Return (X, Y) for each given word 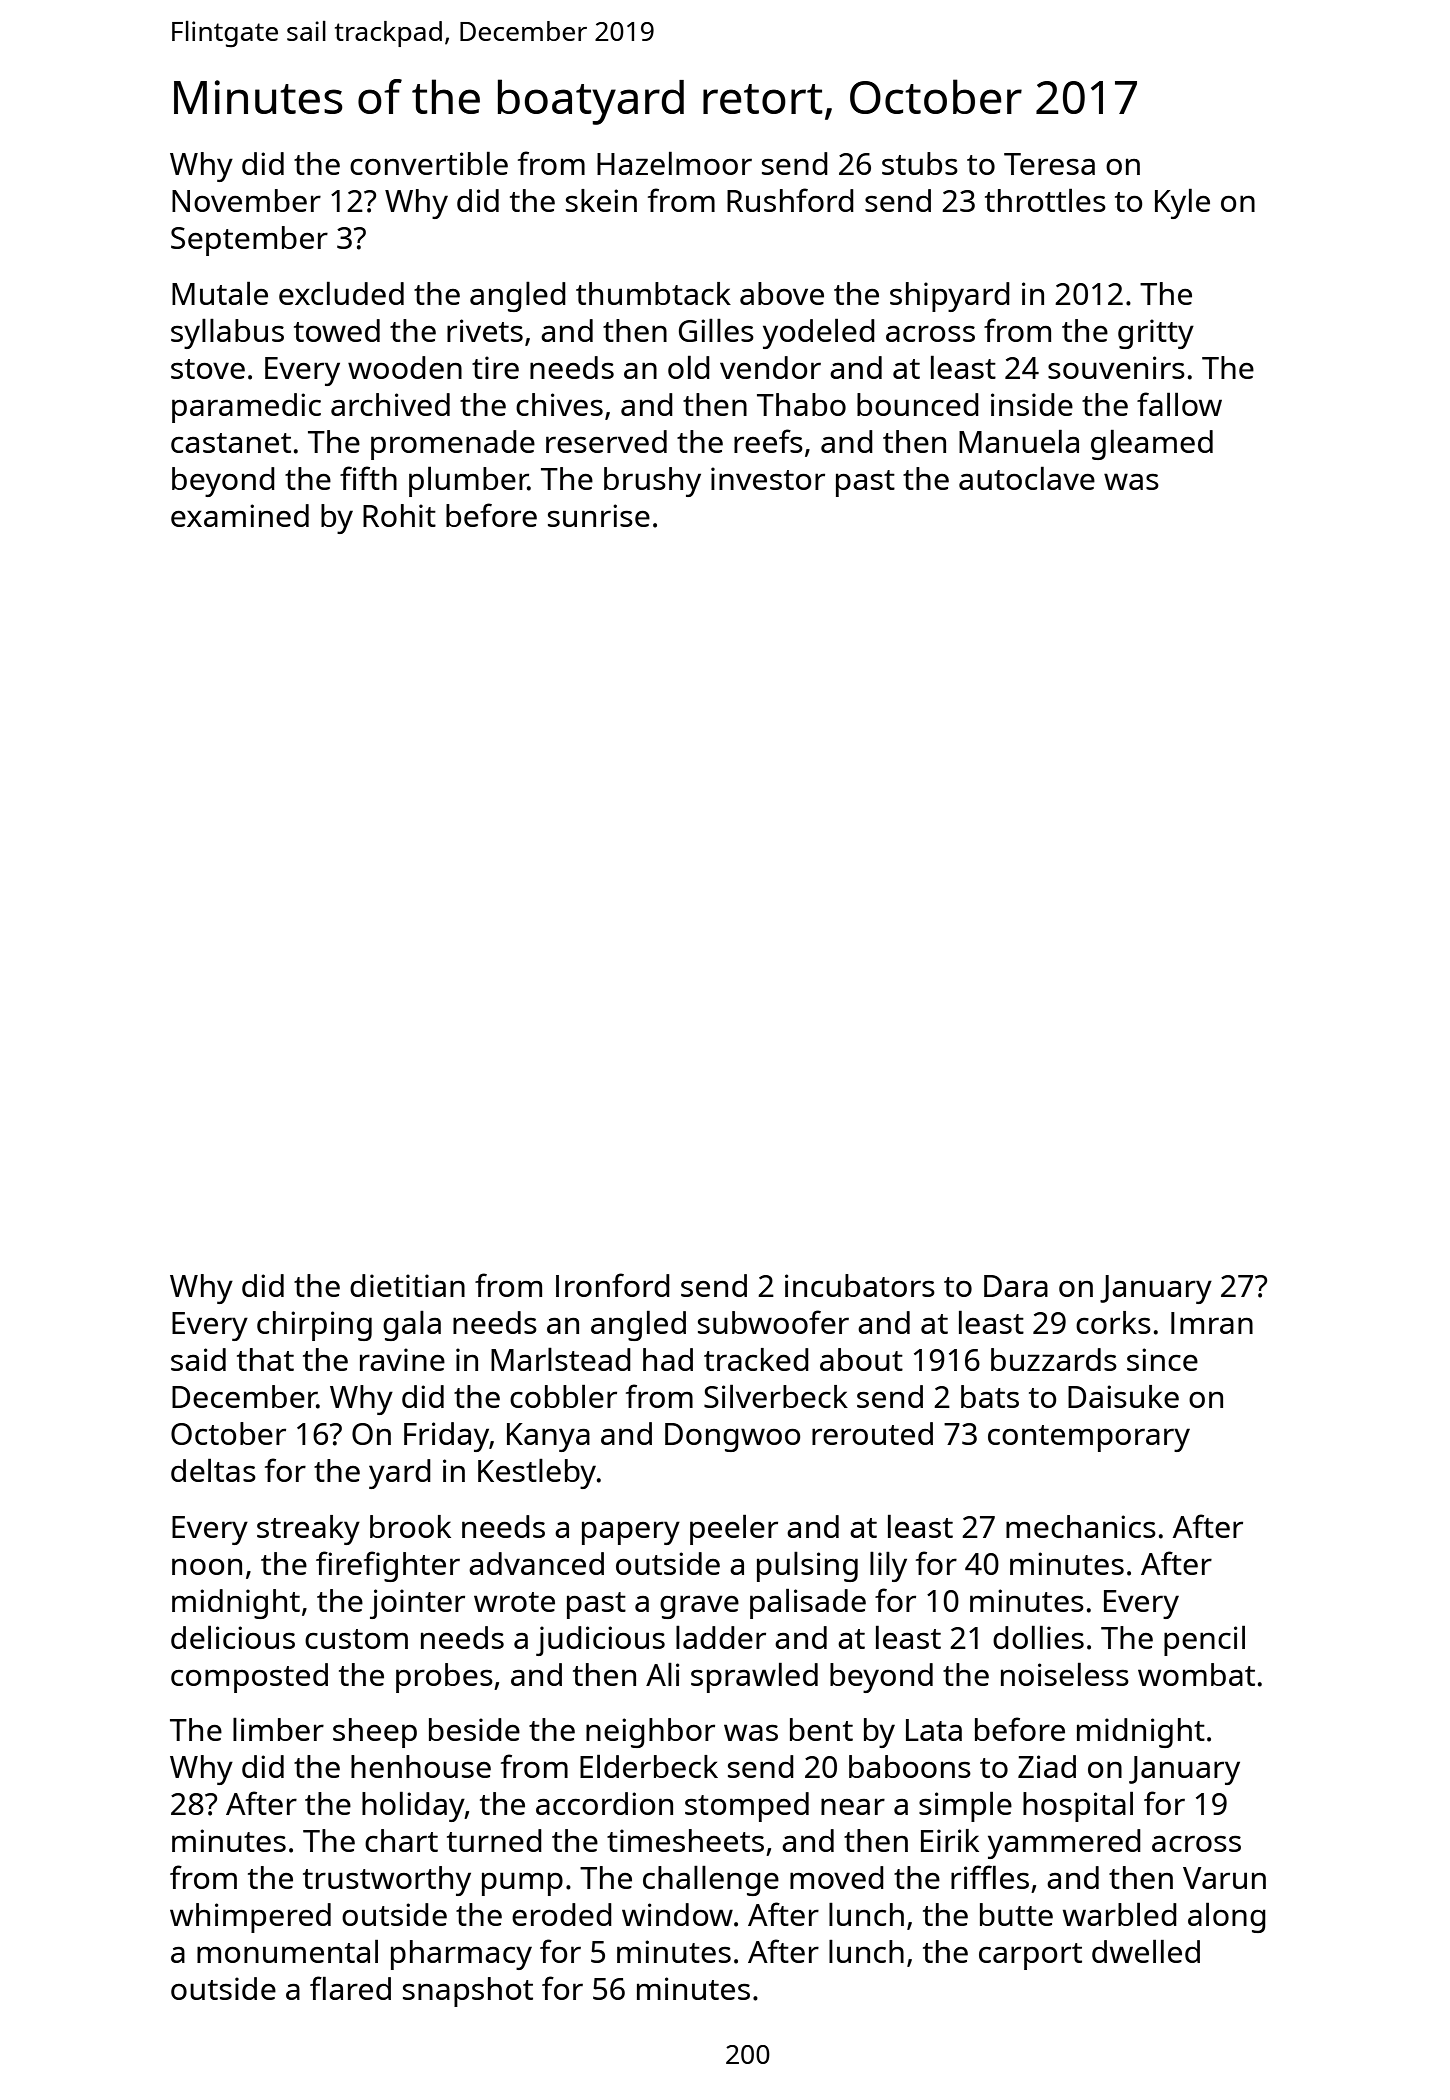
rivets (485, 330)
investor (768, 478)
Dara (1016, 1286)
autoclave (1027, 478)
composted (249, 1678)
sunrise (599, 515)
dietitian (407, 1285)
